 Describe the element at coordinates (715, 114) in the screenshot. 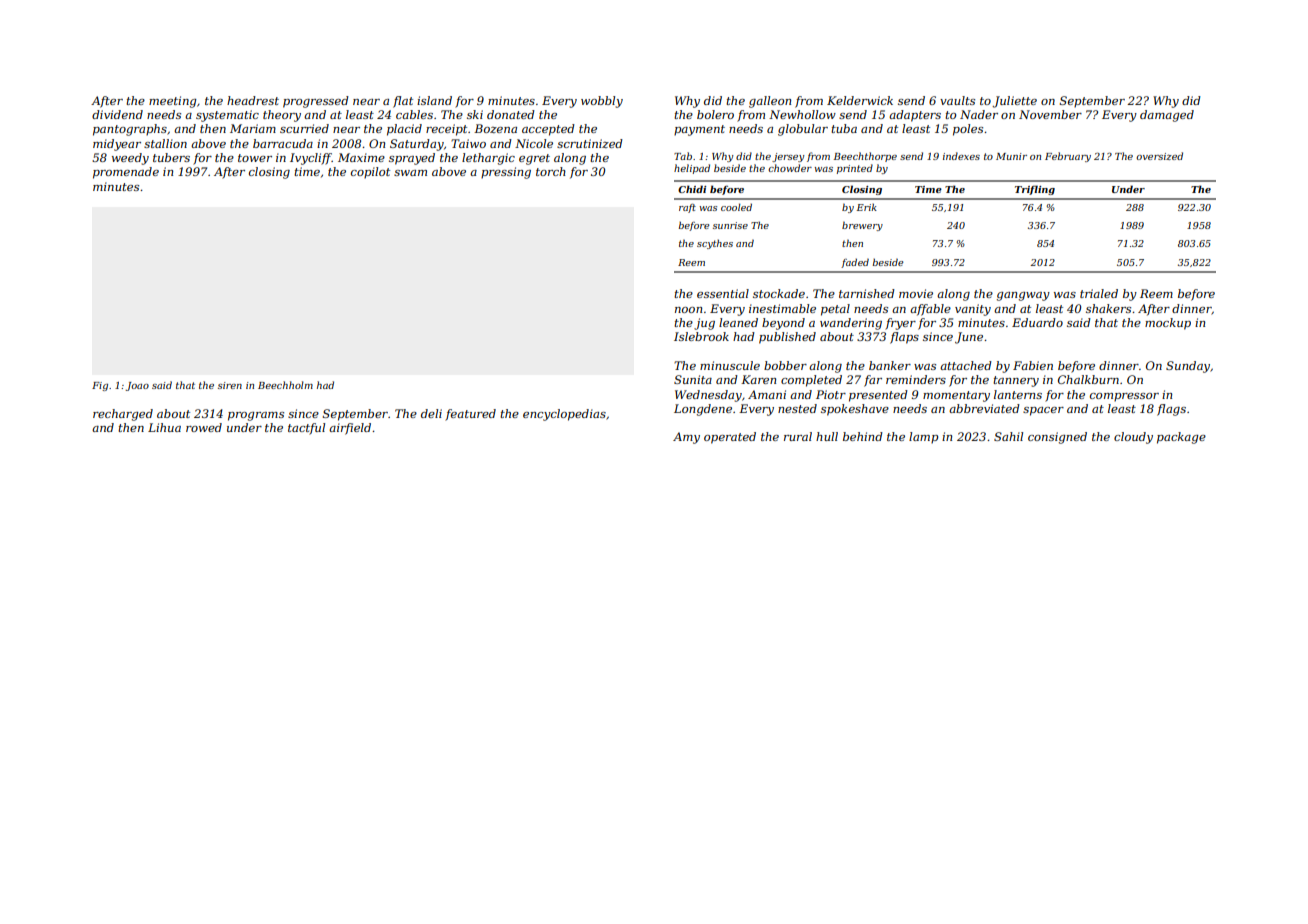

I see `bolero` at that location.
